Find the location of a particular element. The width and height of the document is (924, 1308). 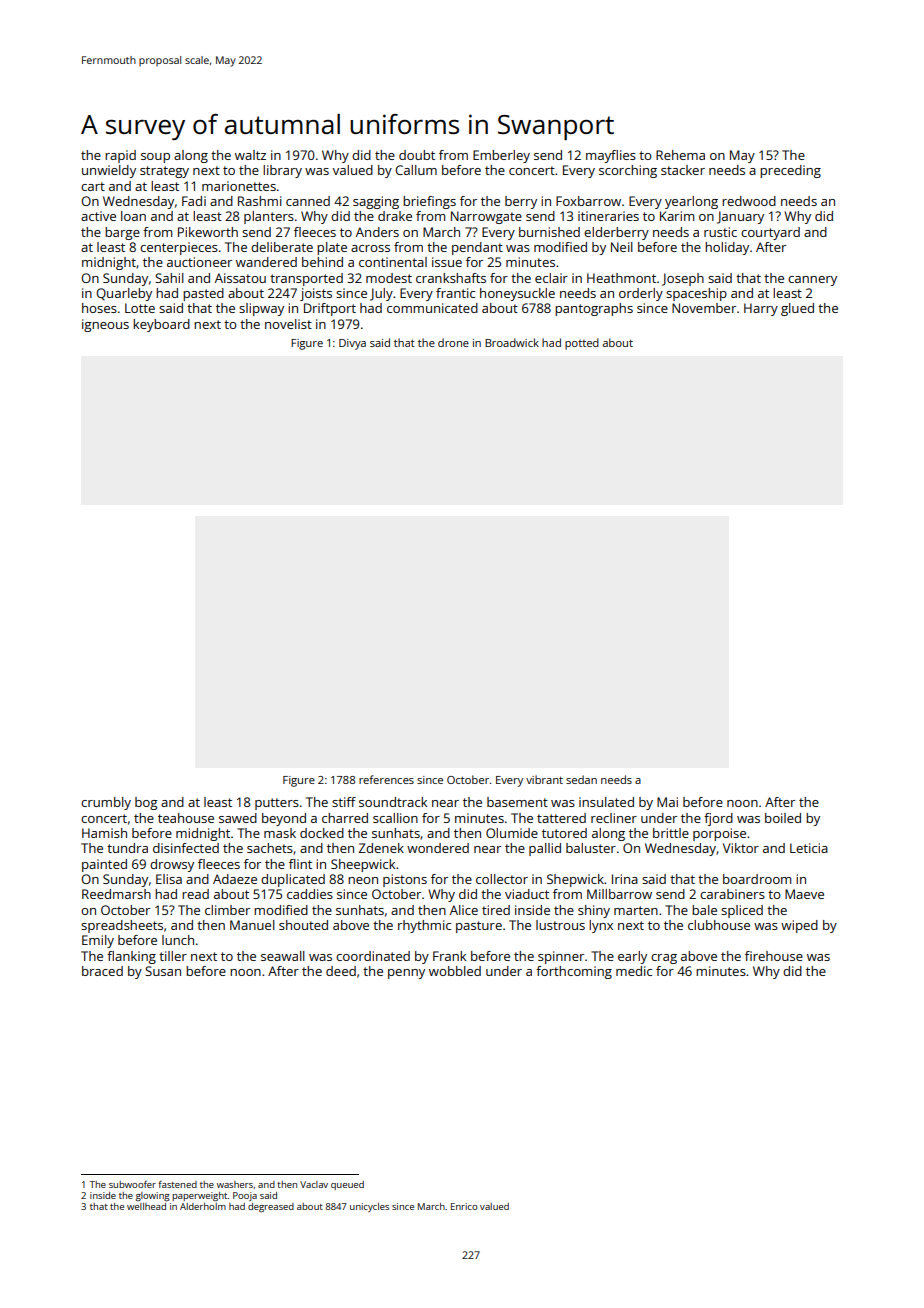

igneous is located at coordinates (105, 325).
